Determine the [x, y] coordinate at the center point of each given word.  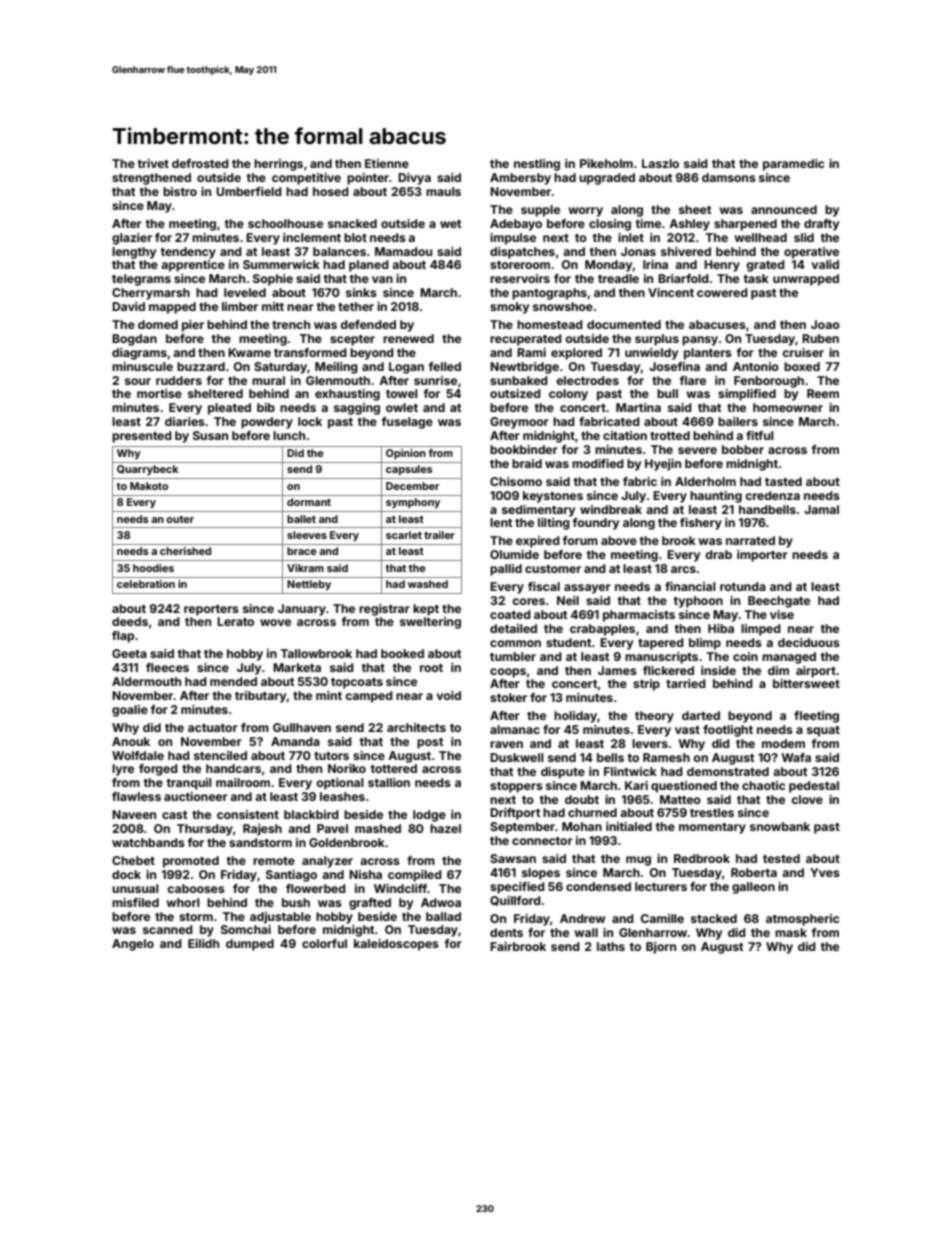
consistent [248, 814]
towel [402, 393]
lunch [289, 435]
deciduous [809, 642]
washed [428, 584]
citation [625, 435]
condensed [598, 886]
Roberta [754, 872]
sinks [361, 292]
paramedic [793, 165]
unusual [135, 888]
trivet [153, 163]
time [648, 223]
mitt [273, 306]
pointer [368, 179]
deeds [130, 621]
